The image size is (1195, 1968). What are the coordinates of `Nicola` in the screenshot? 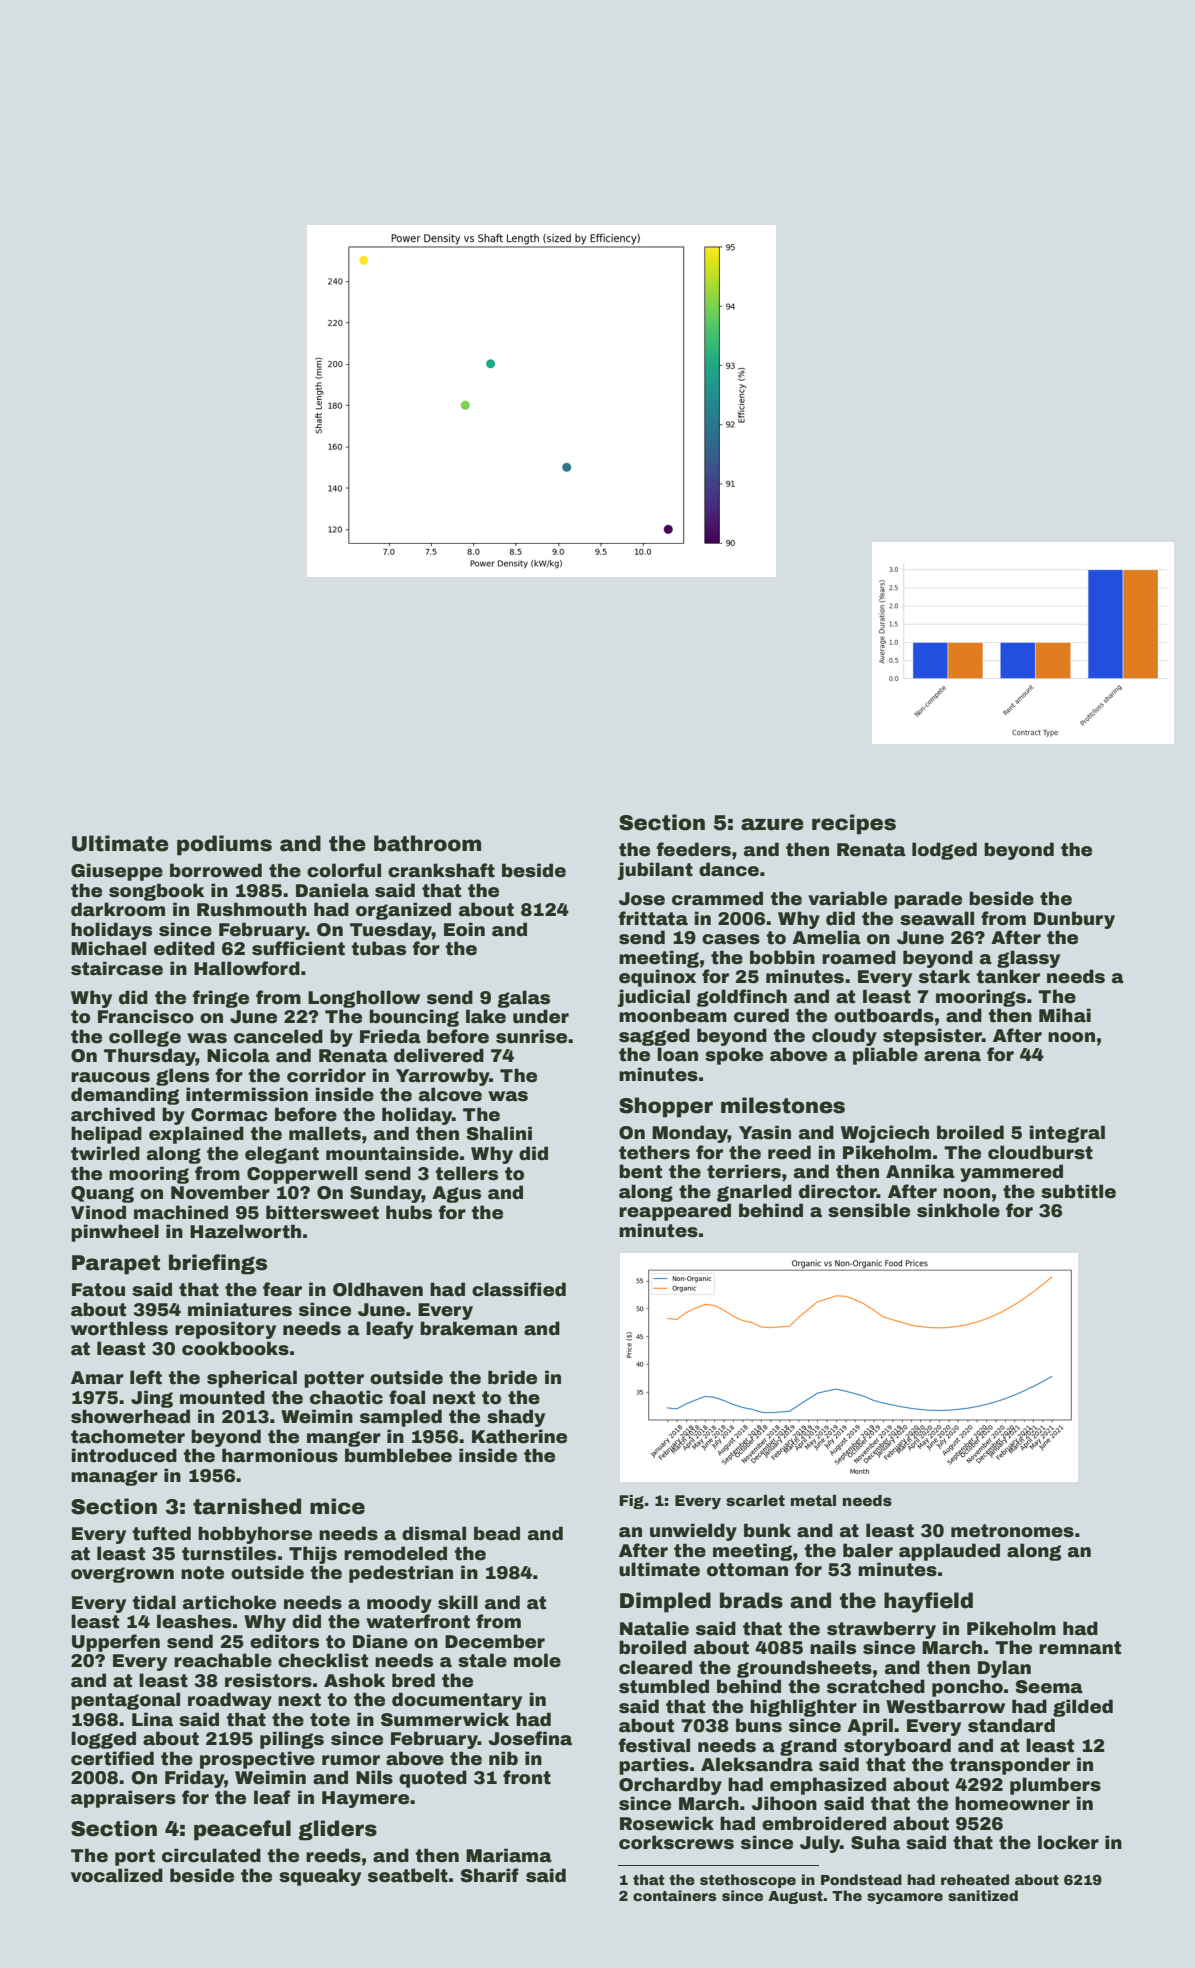 It's located at (238, 1055).
